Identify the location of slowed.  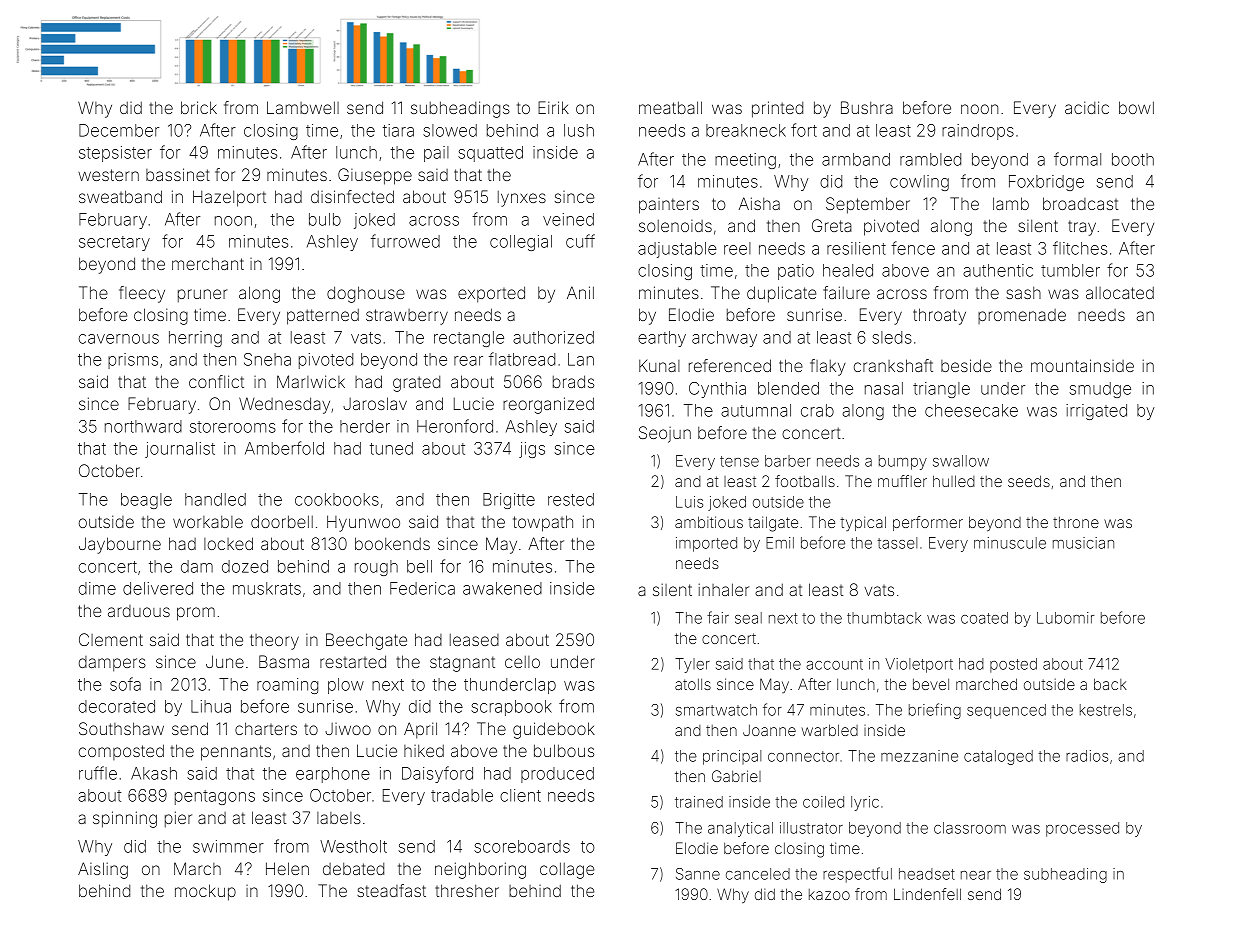
(450, 130).
